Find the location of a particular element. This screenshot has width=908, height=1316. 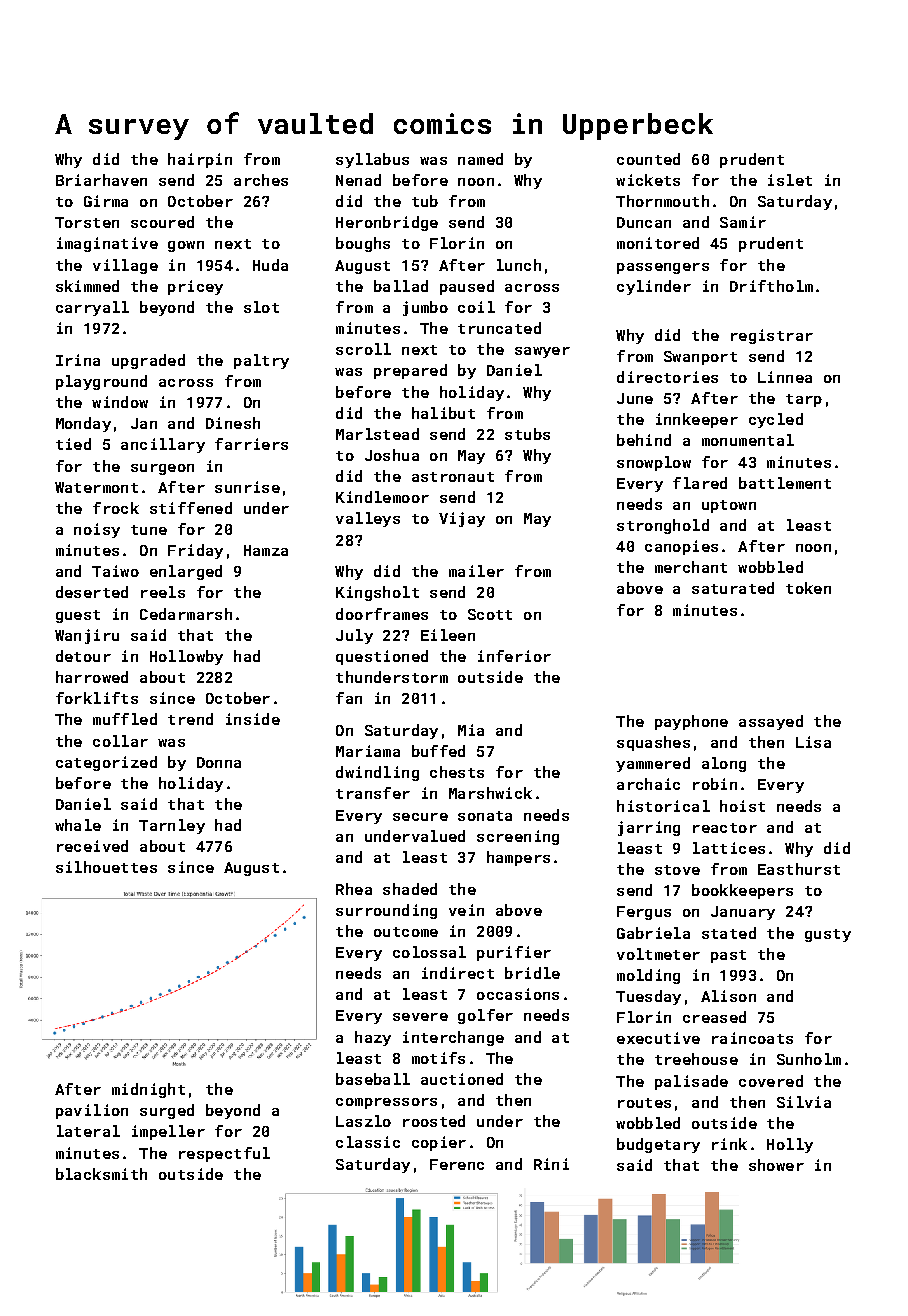

Sunholm is located at coordinates (809, 1059).
